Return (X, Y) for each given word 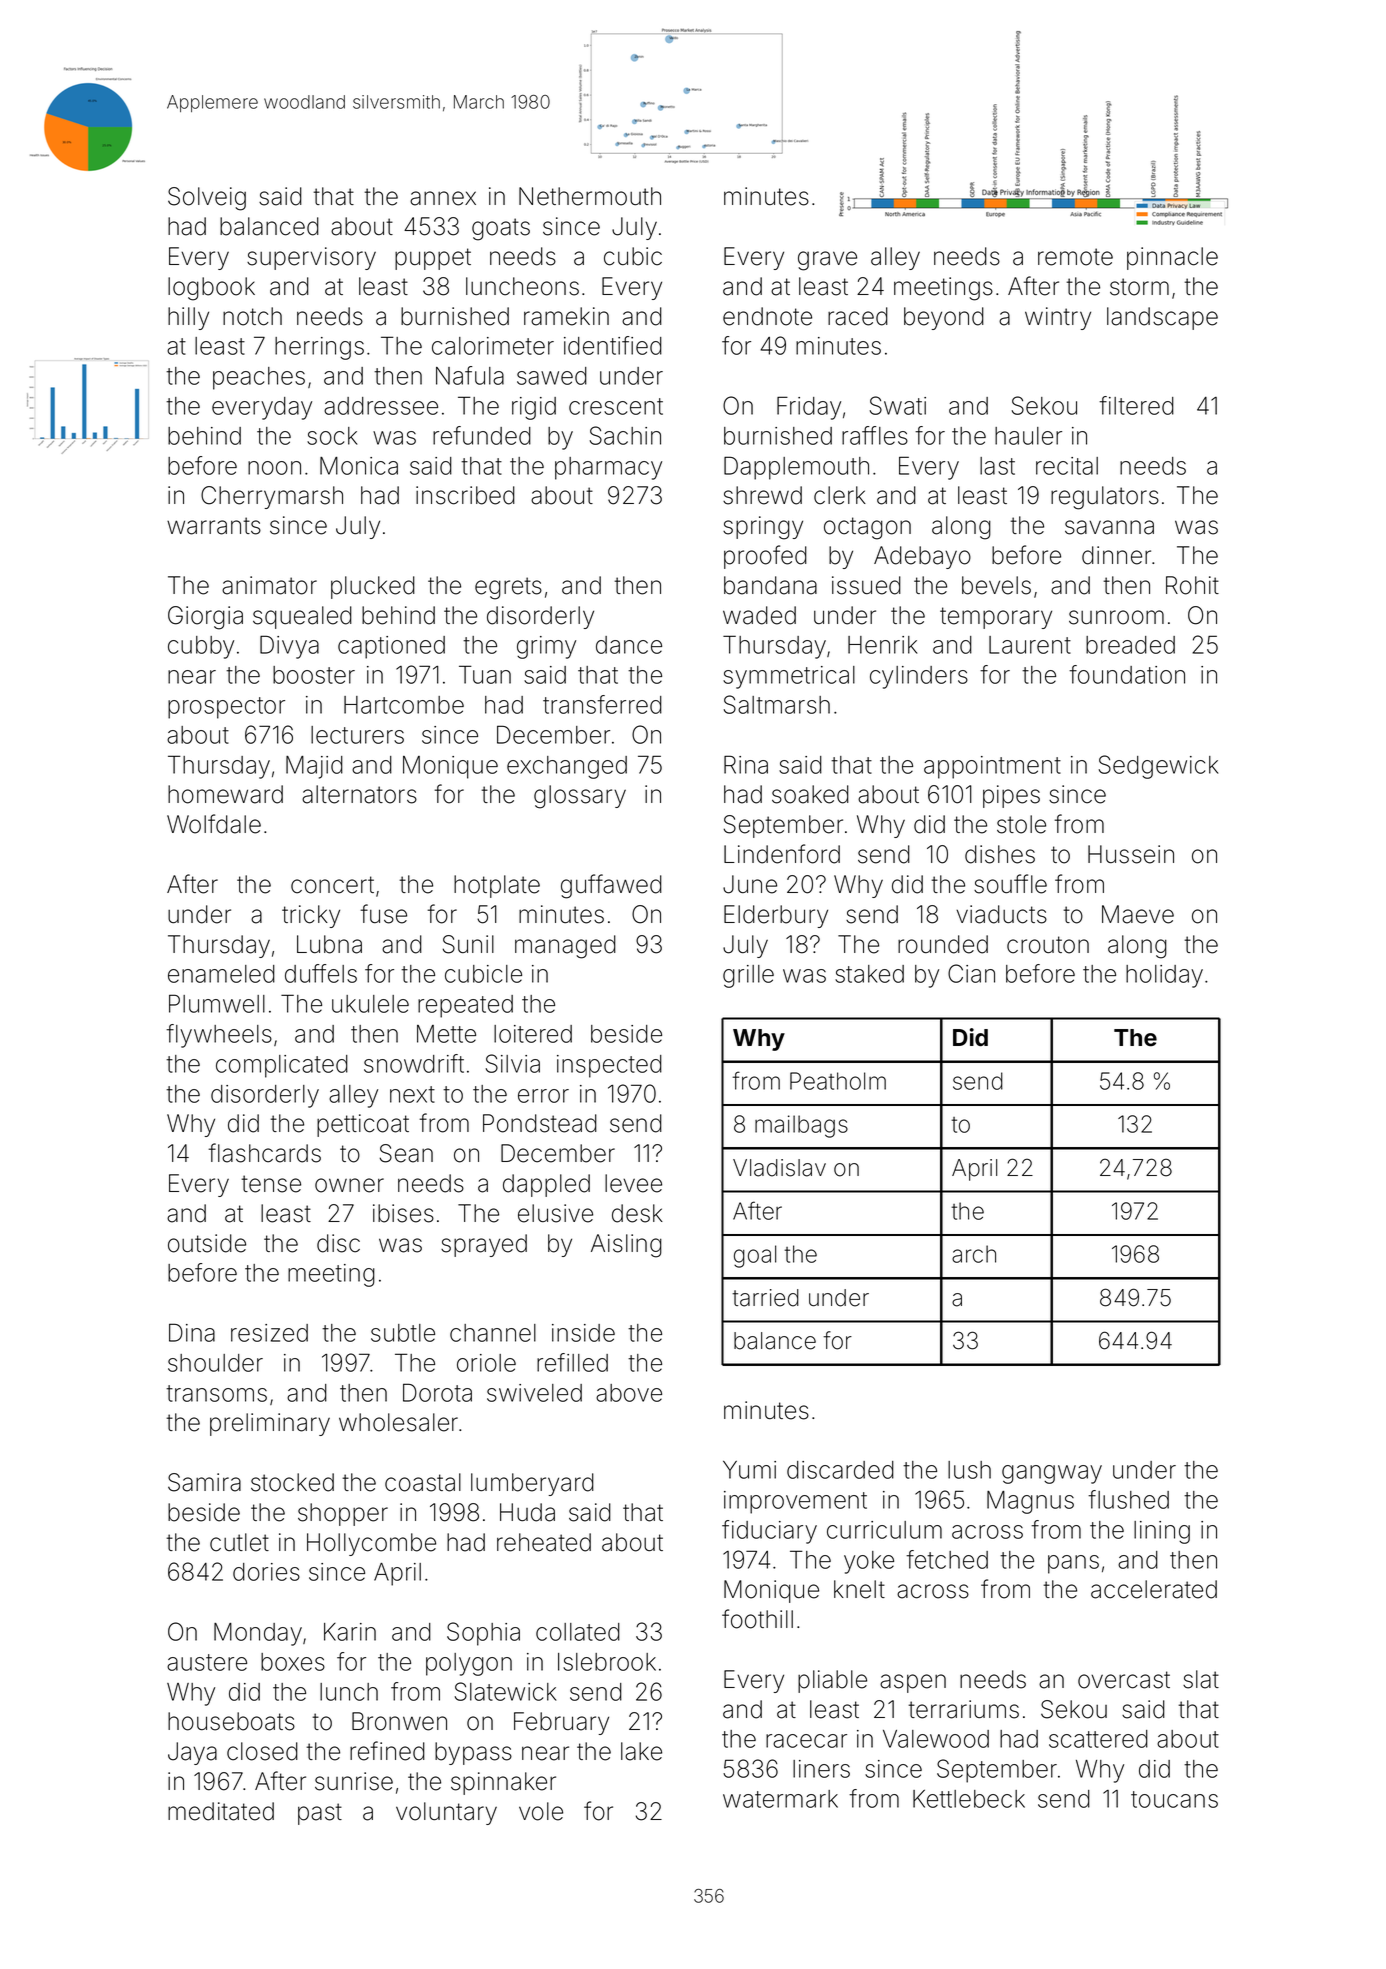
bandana (770, 585)
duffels (321, 973)
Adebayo (922, 557)
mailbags (801, 1126)
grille (748, 976)
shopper (343, 1514)
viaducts (1001, 914)
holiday (1164, 976)
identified (613, 345)
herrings (319, 348)
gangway (1052, 1474)
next (412, 1094)
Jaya (192, 1753)
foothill (757, 1619)
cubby (201, 647)
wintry (1058, 318)
